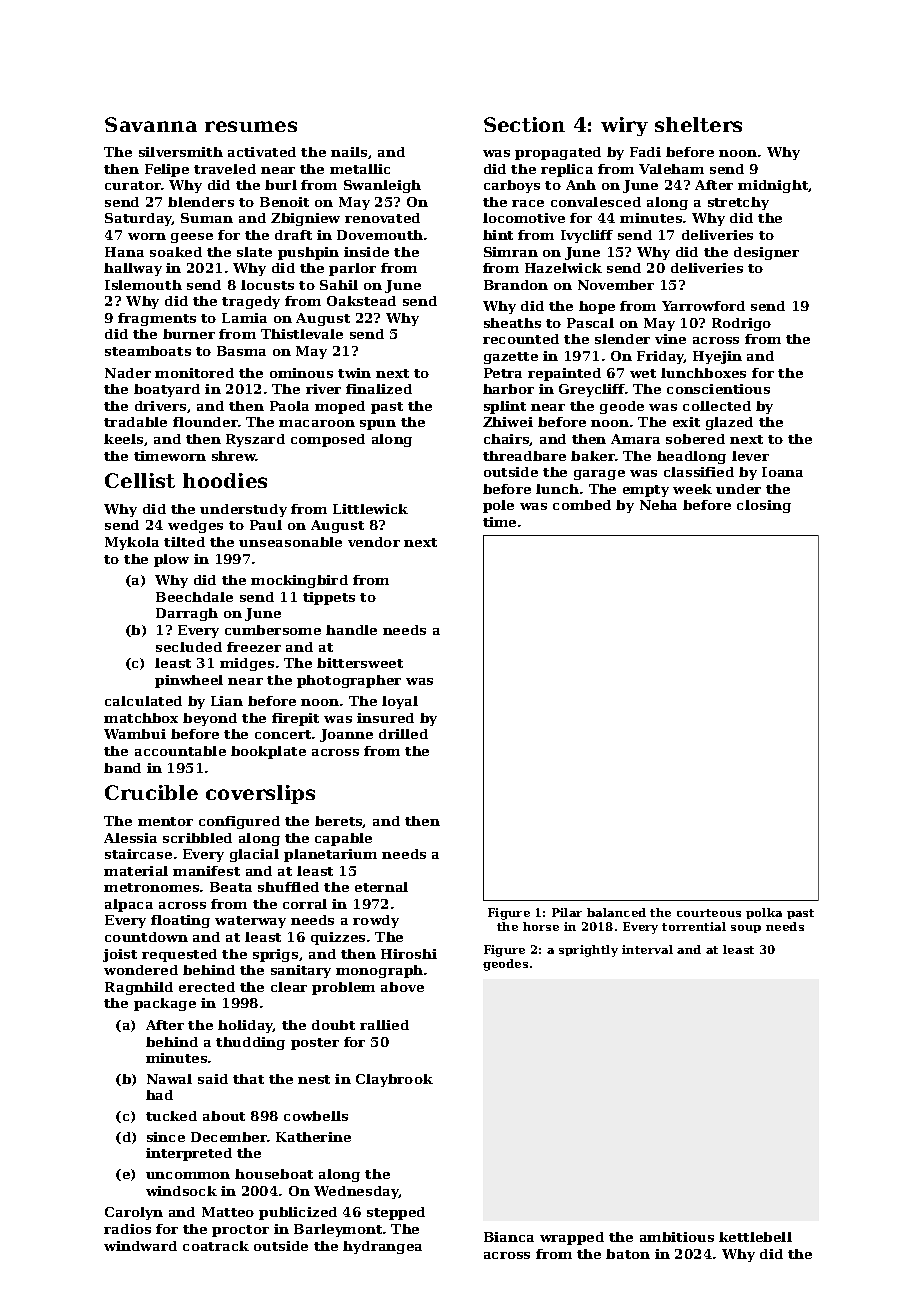  I want to click on splint, so click(505, 407).
